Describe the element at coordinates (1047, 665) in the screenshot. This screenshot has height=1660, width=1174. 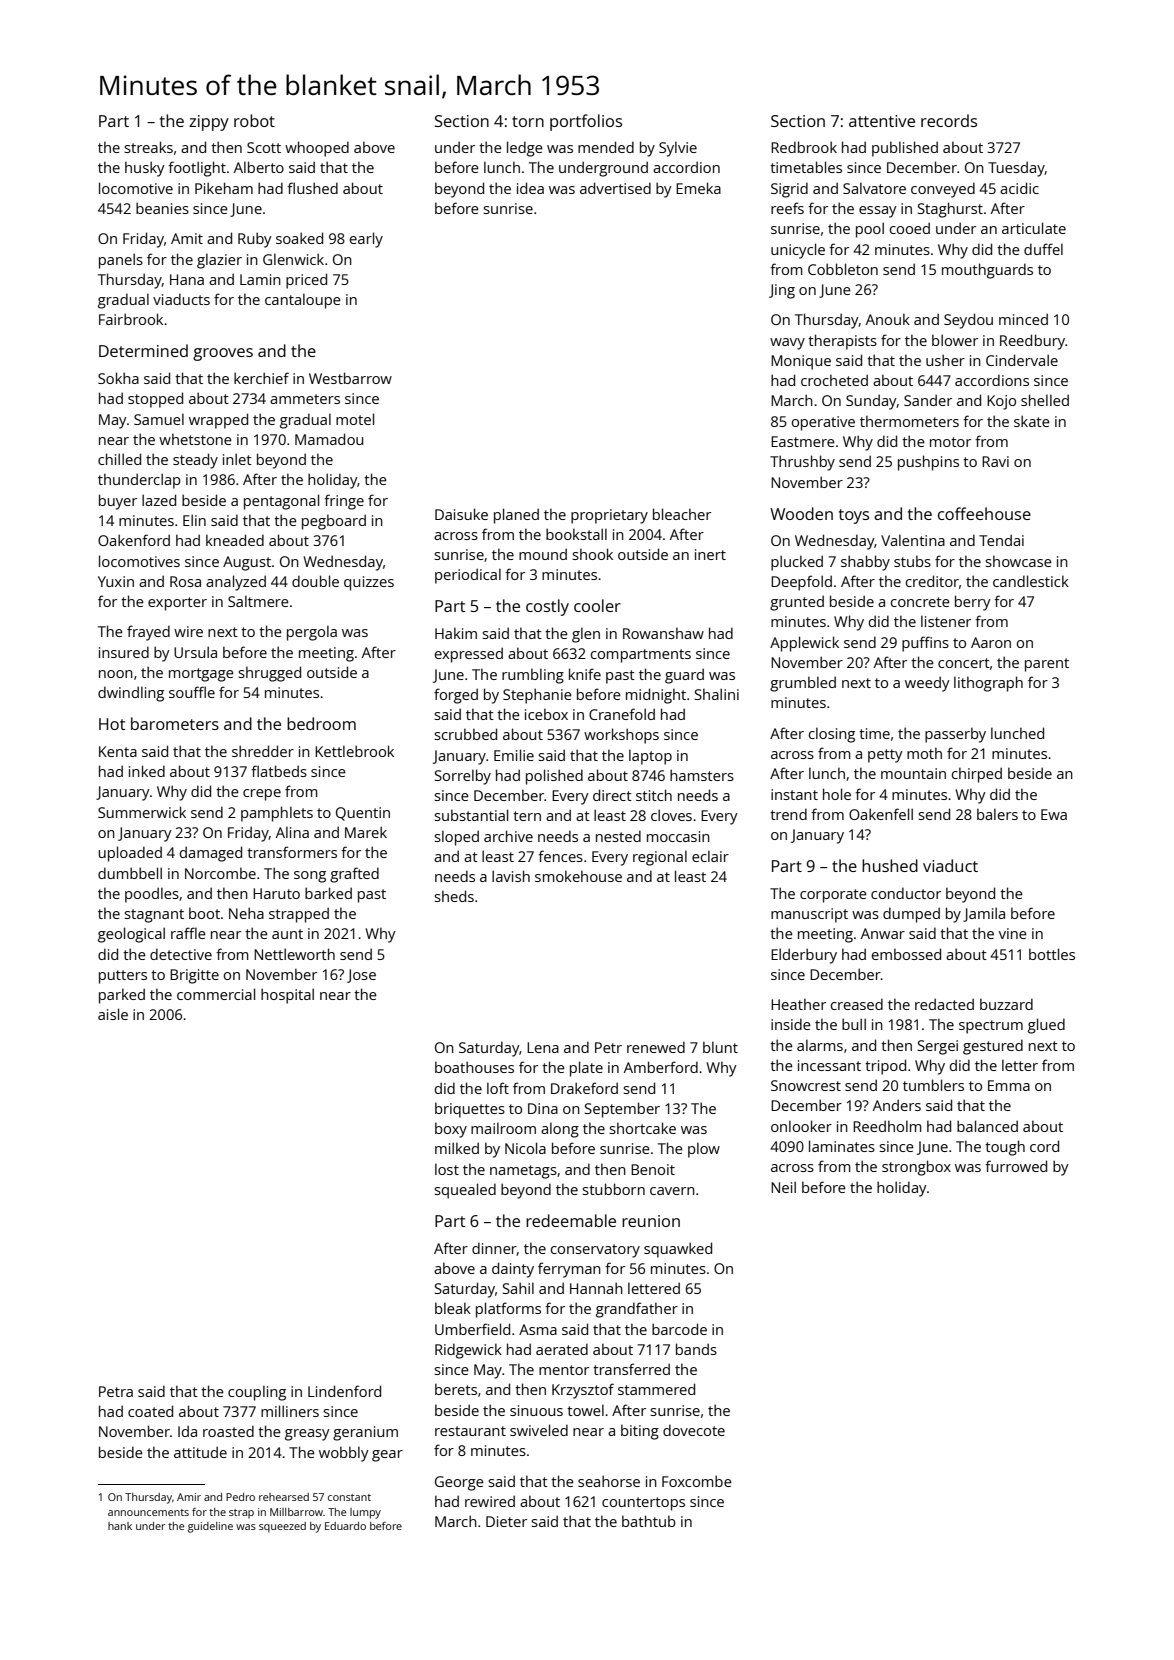
I see `parent` at that location.
